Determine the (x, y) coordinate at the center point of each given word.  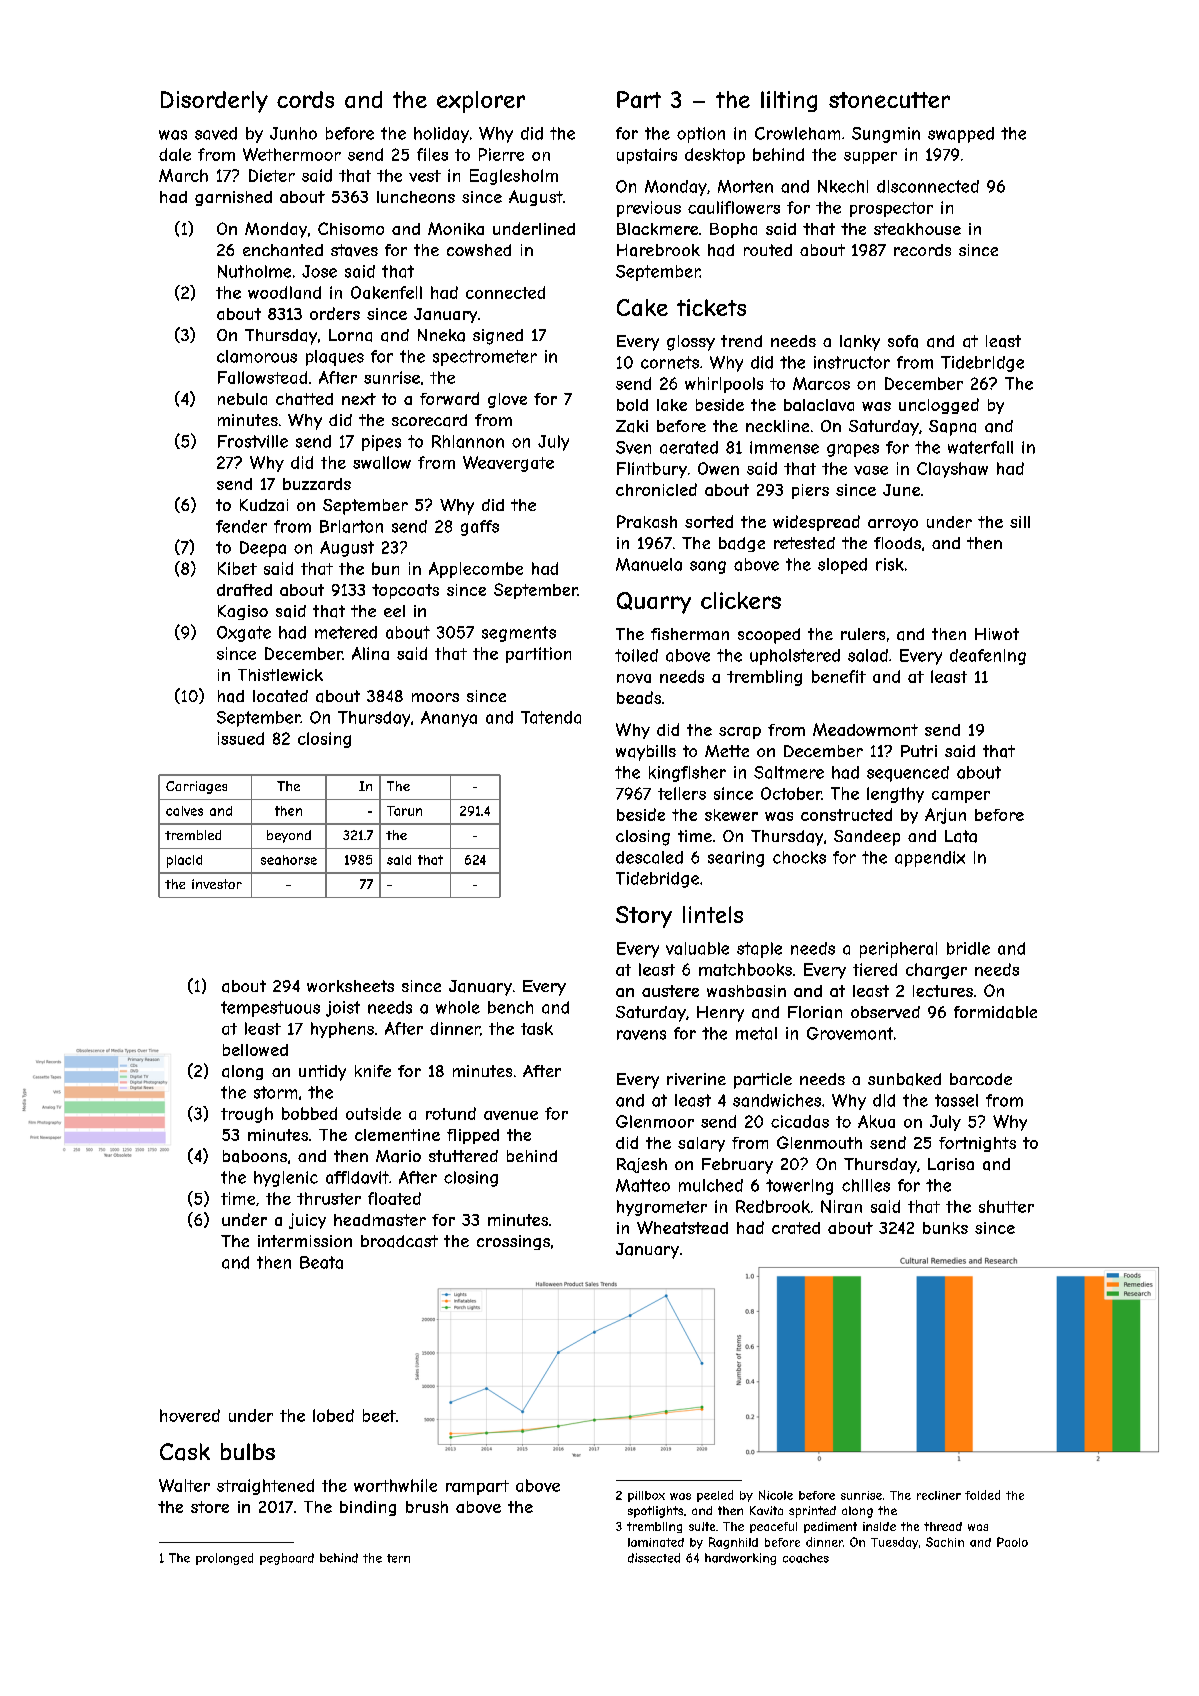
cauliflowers (734, 207)
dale (175, 154)
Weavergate (508, 464)
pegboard (287, 1559)
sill (1020, 522)
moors (435, 697)
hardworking (740, 1559)
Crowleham (797, 133)
